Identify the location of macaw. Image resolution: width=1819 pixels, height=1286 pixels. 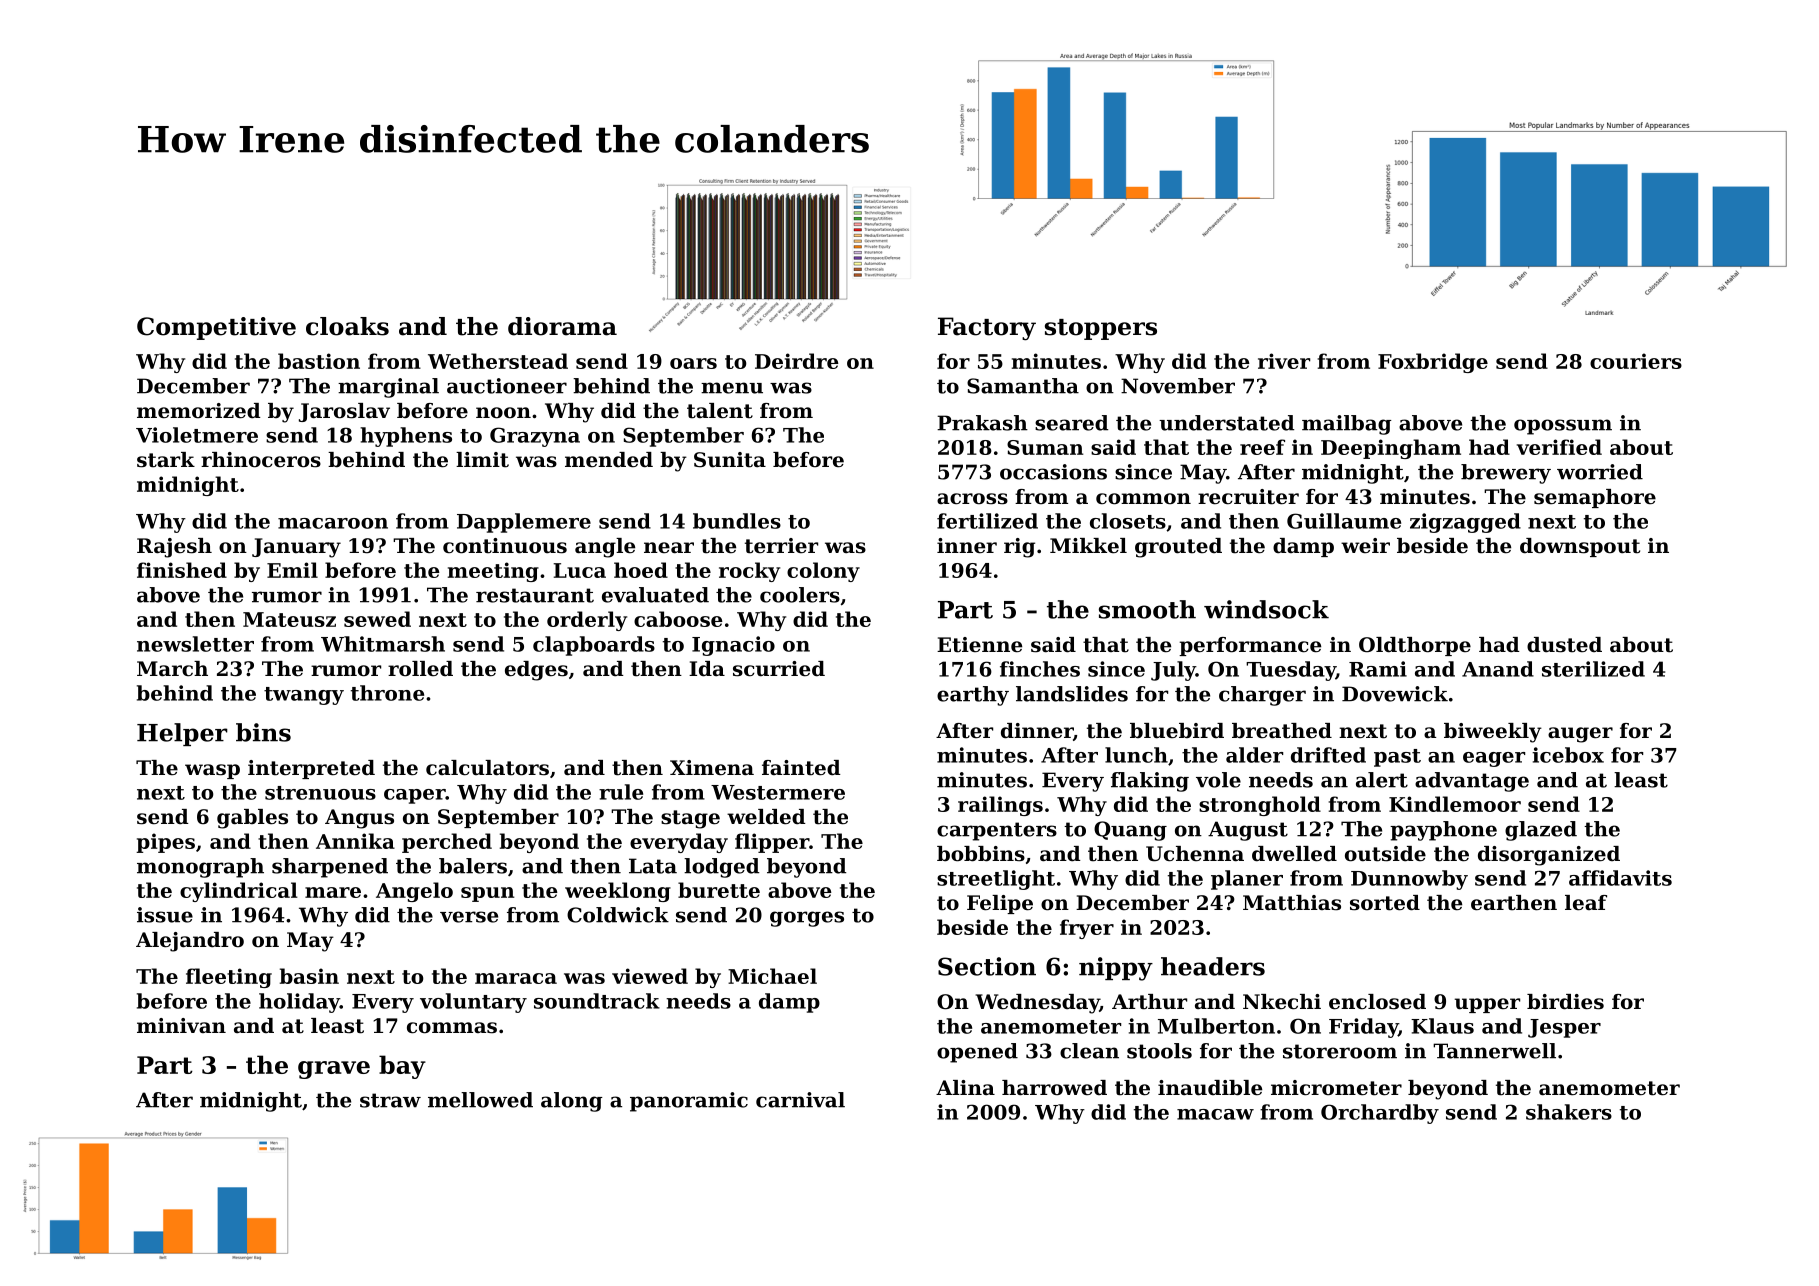
(1215, 1114).
